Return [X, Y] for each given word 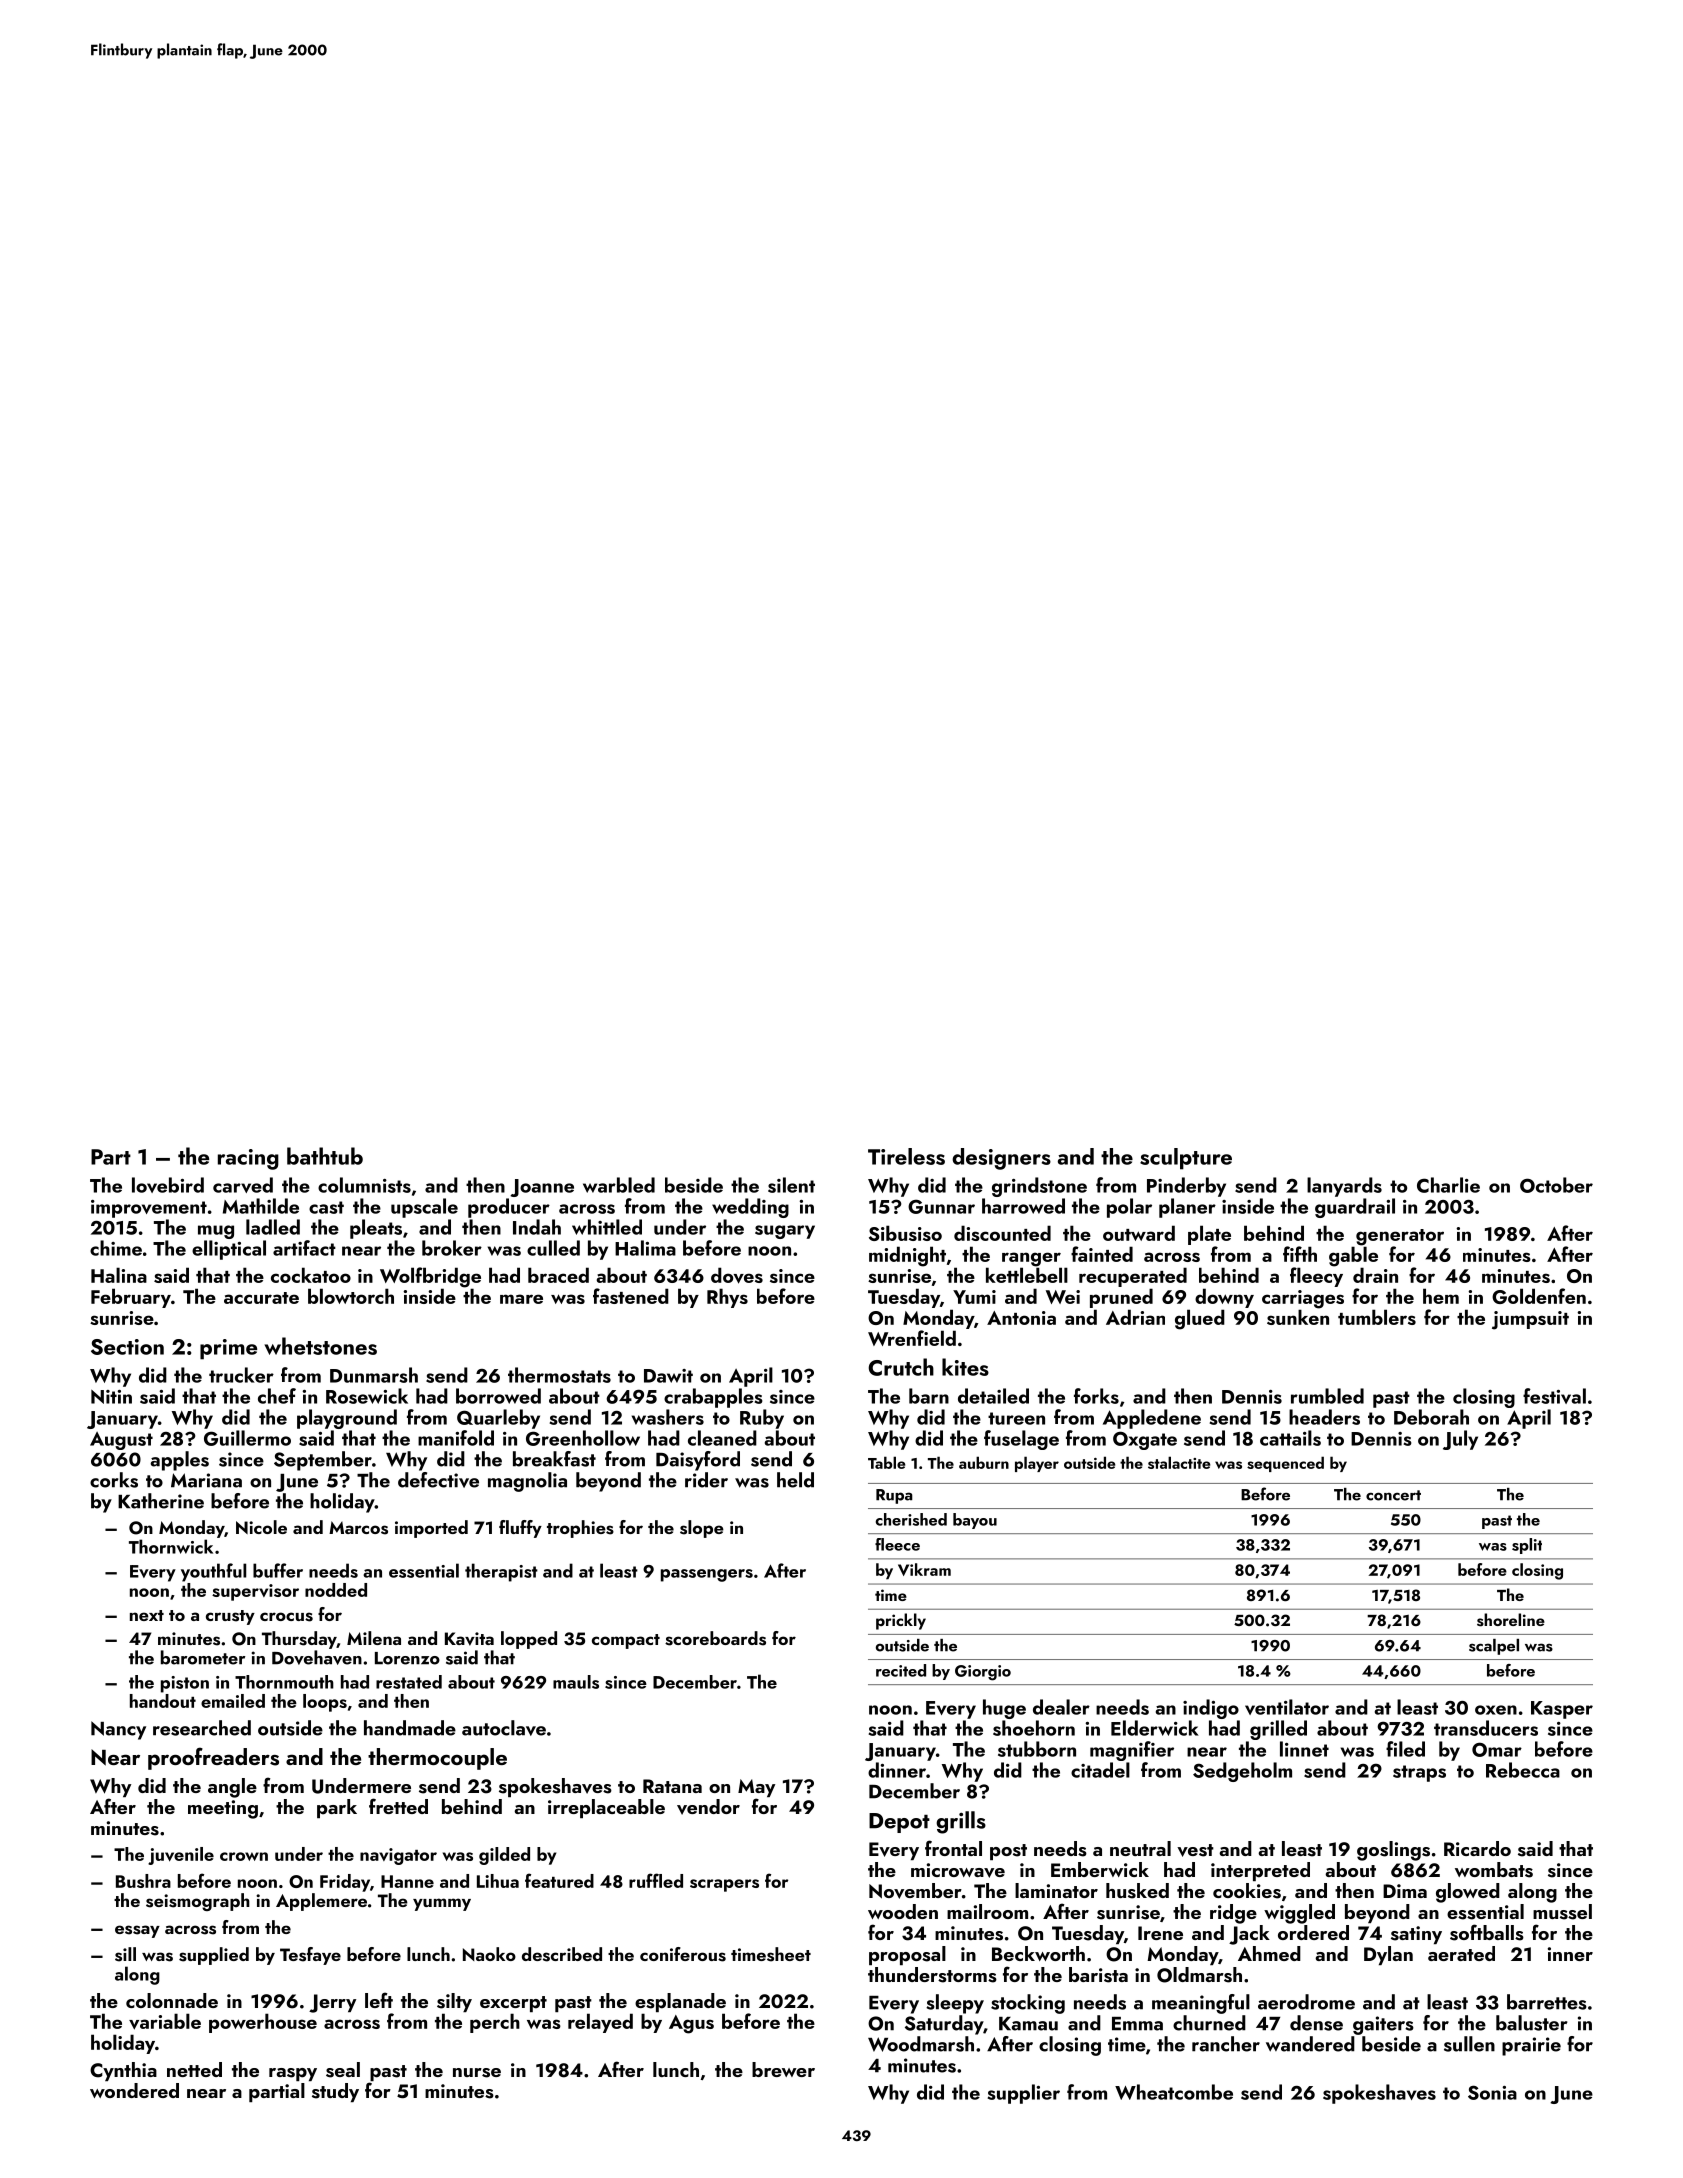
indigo [1211, 1709]
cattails [1290, 1438]
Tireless [906, 1156]
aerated [1461, 1953]
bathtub [325, 1156]
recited [901, 1670]
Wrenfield [912, 1338]
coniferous [683, 1954]
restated [409, 1682]
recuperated [1133, 1277]
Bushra [143, 1881]
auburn [984, 1462]
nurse [477, 2073]
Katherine [161, 1501]
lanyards [1344, 1187]
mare [521, 1299]
